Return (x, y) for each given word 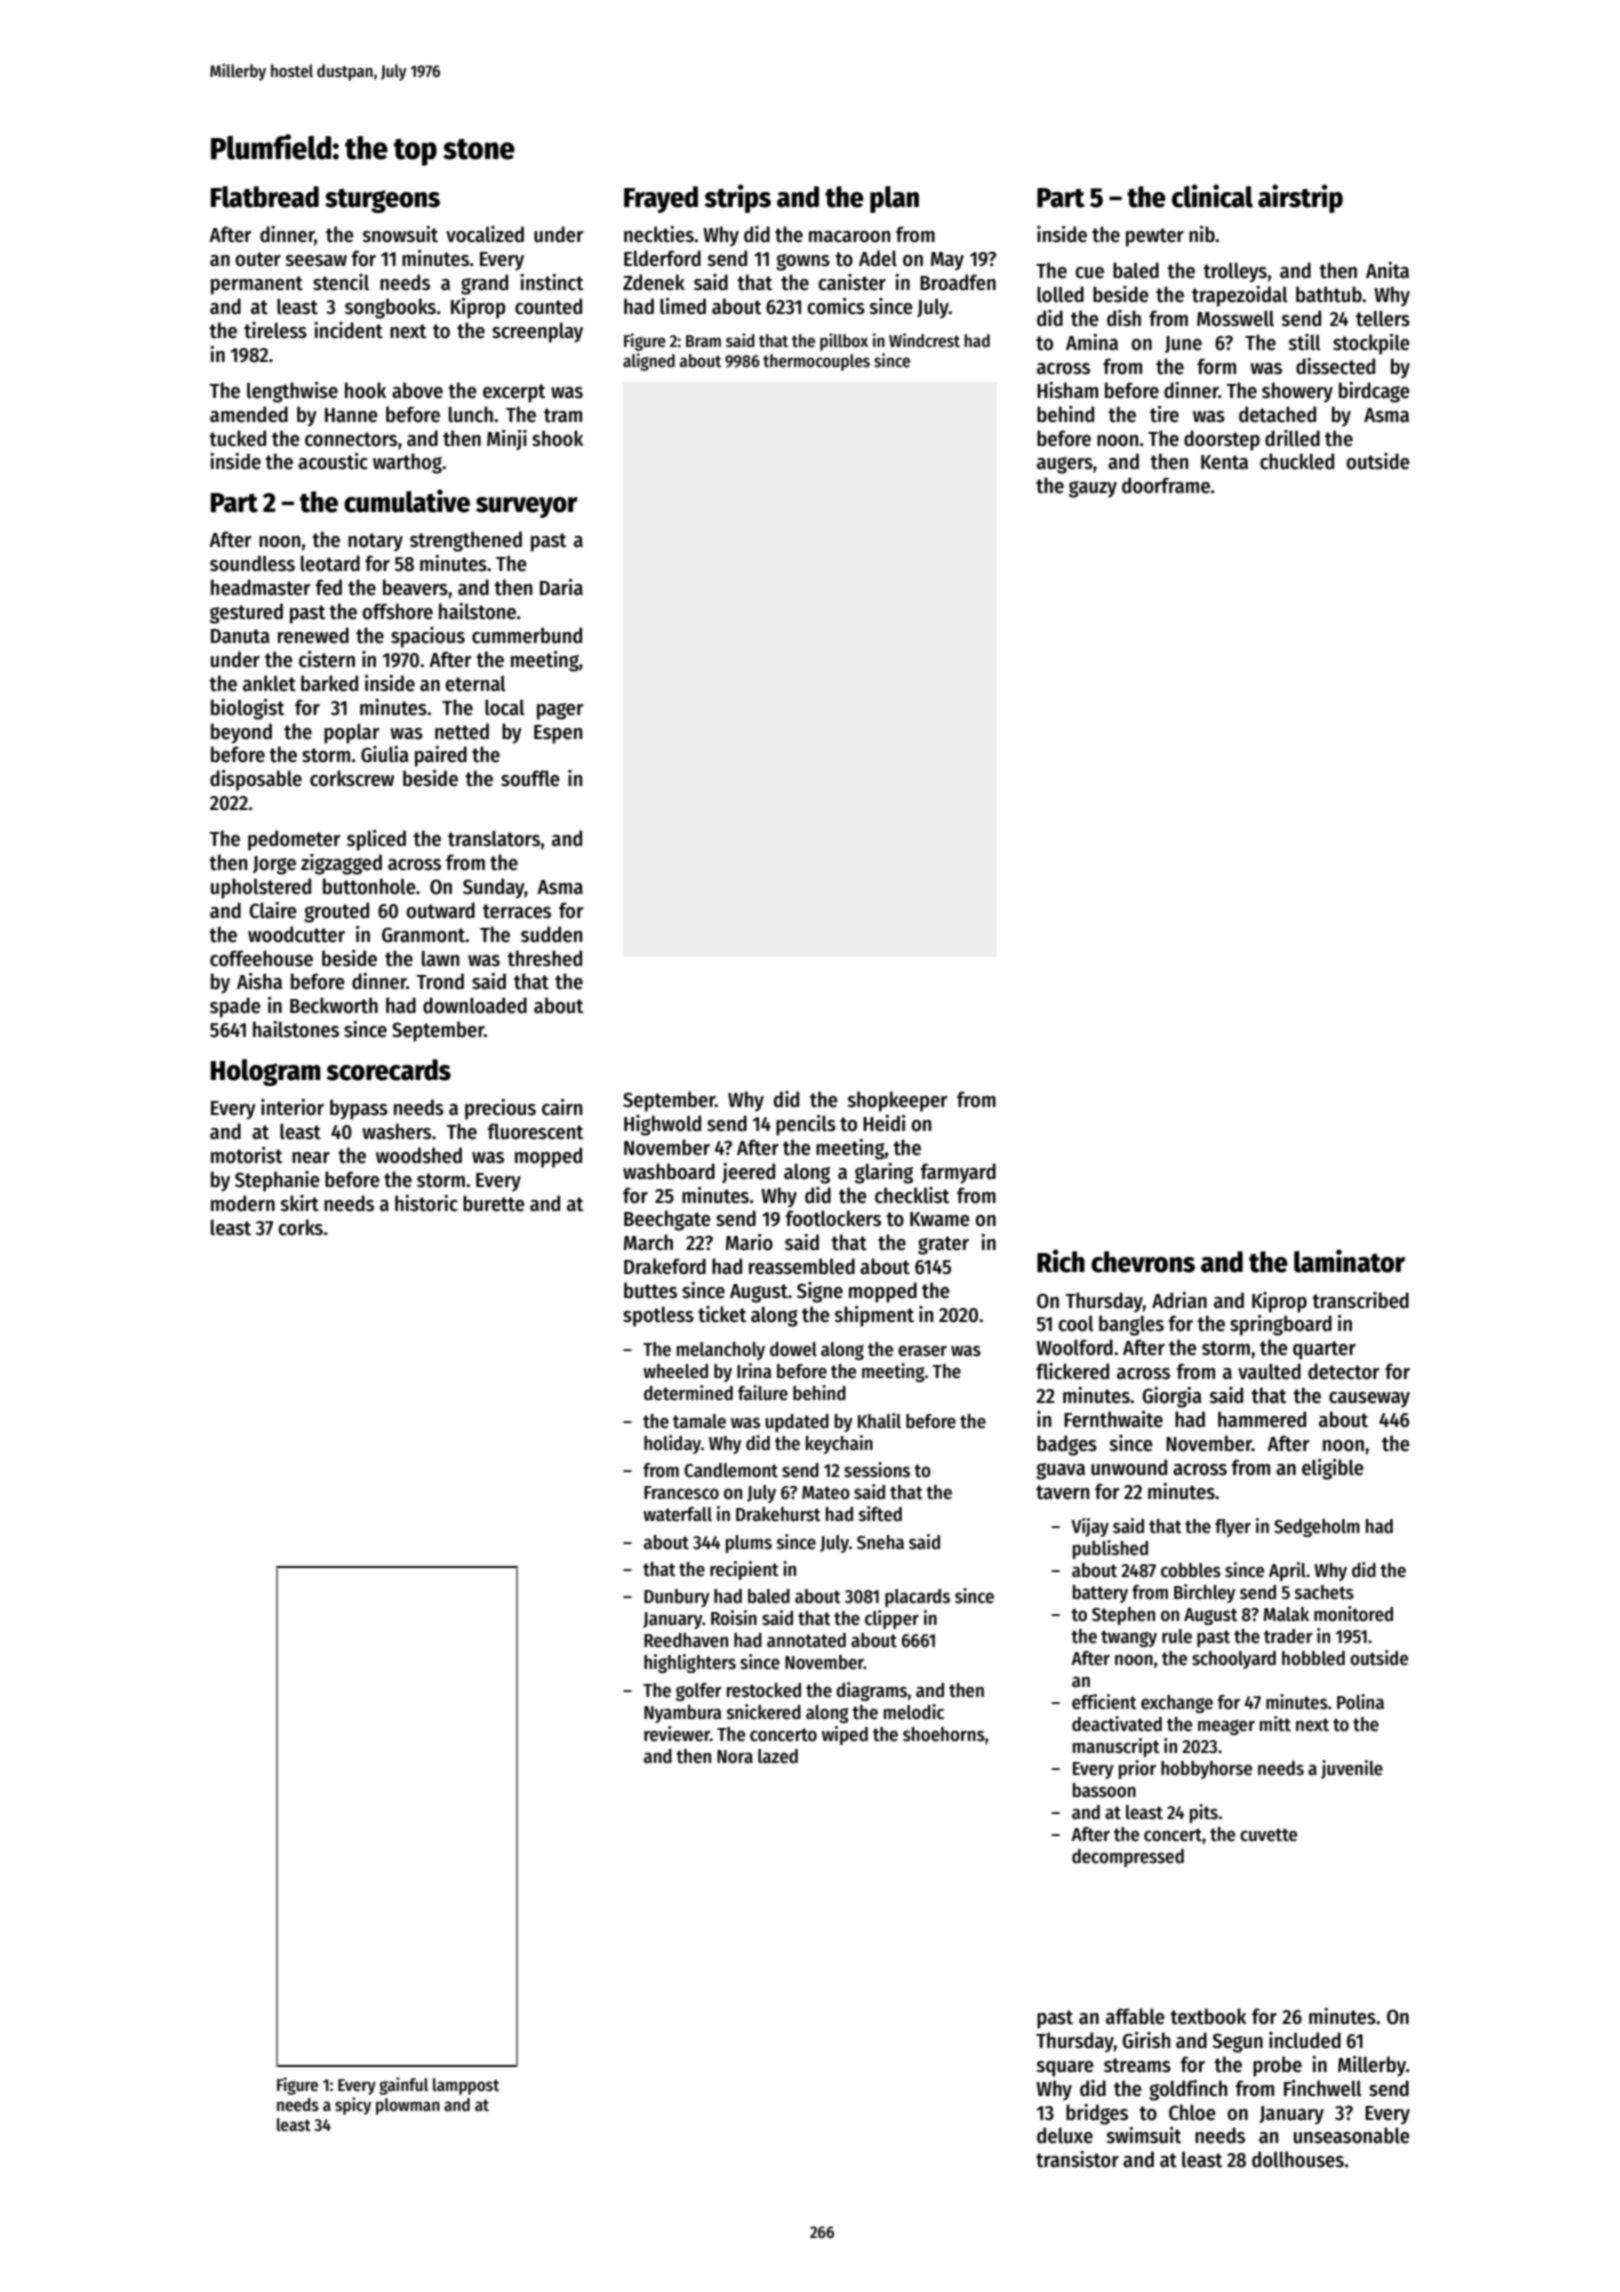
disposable (256, 780)
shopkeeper (897, 1101)
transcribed (1360, 1300)
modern (243, 1203)
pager (560, 711)
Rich (1061, 1261)
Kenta (1224, 462)
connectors (351, 439)
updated (797, 1423)
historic (426, 1203)
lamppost (466, 2086)
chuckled (1297, 461)
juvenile (1352, 1769)
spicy (353, 2106)
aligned (649, 362)
